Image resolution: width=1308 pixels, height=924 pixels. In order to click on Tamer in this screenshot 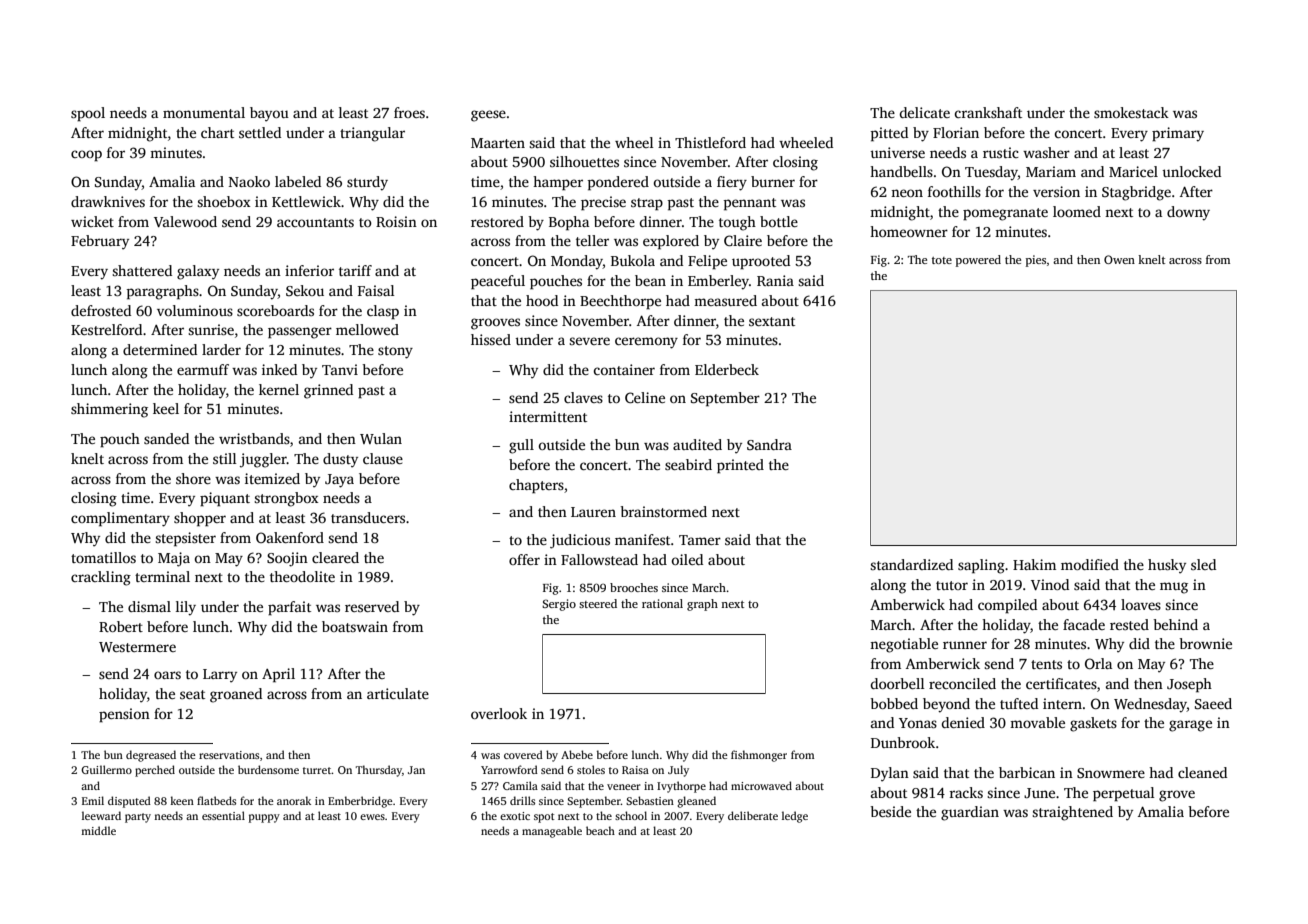, I will do `click(700, 540)`.
